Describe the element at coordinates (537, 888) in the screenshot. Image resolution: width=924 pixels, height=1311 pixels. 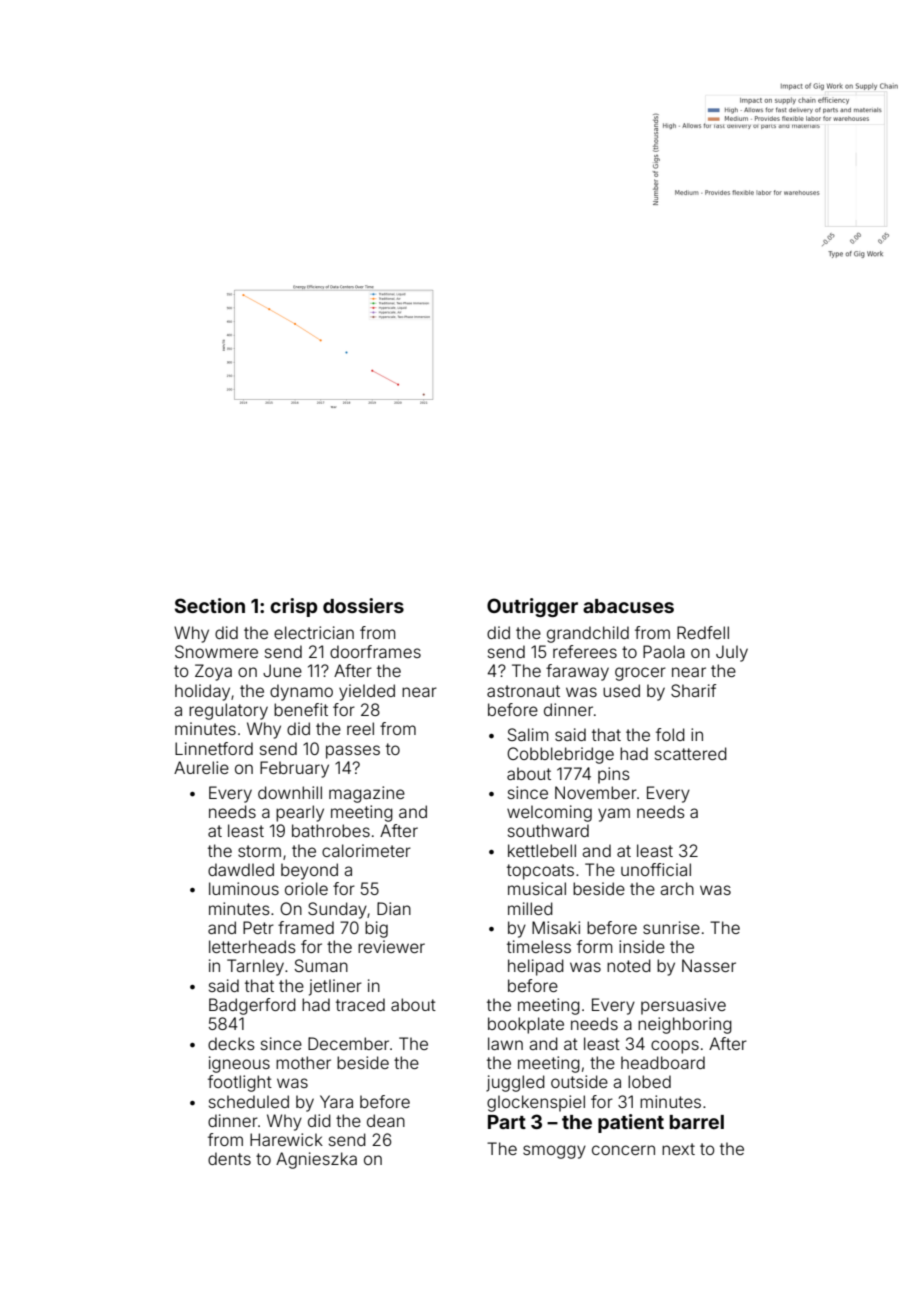
I see `musical` at that location.
